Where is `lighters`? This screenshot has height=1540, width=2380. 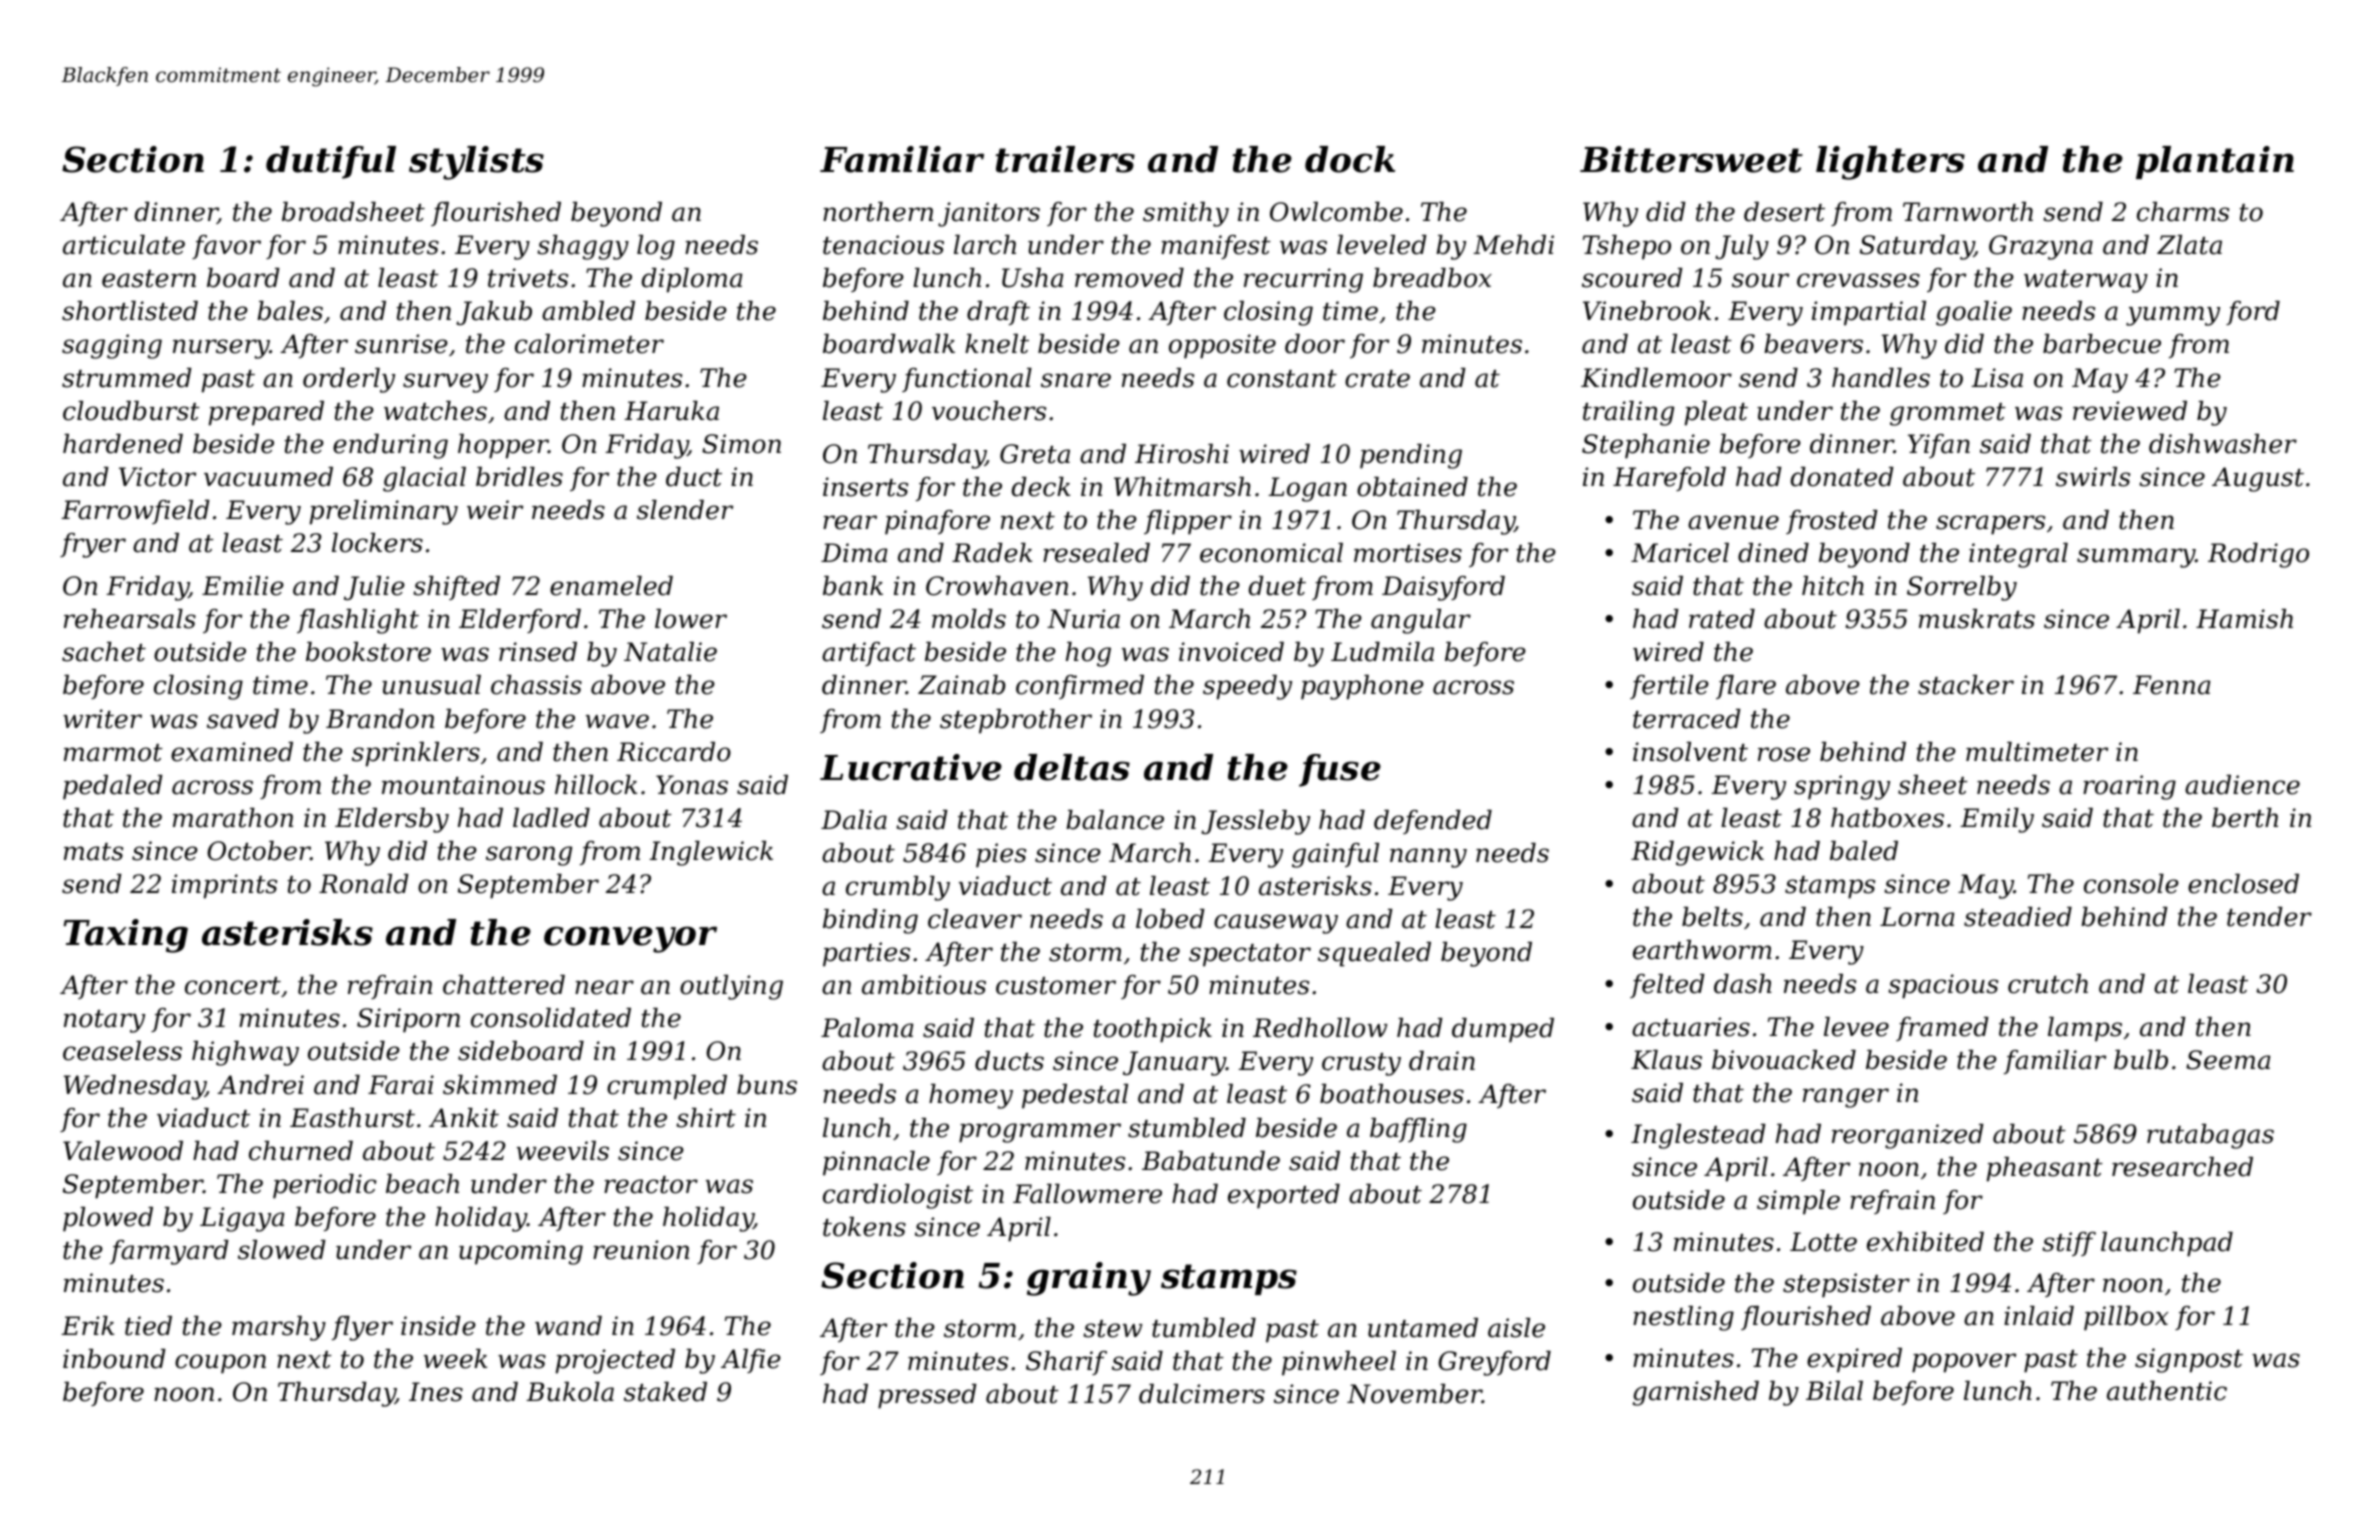
lighters is located at coordinates (1890, 163).
